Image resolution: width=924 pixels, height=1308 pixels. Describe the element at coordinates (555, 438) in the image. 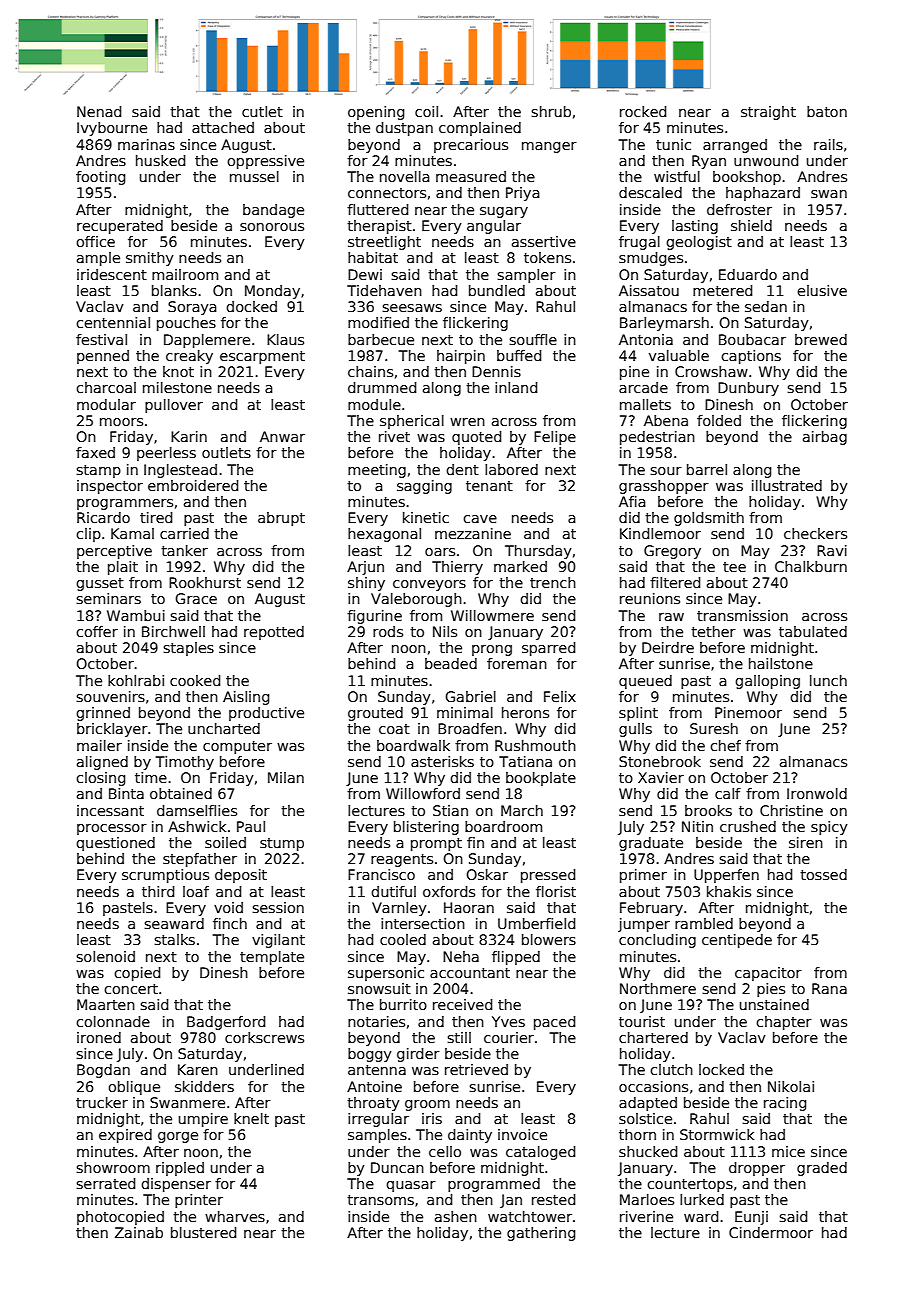

I see `Felipe` at that location.
